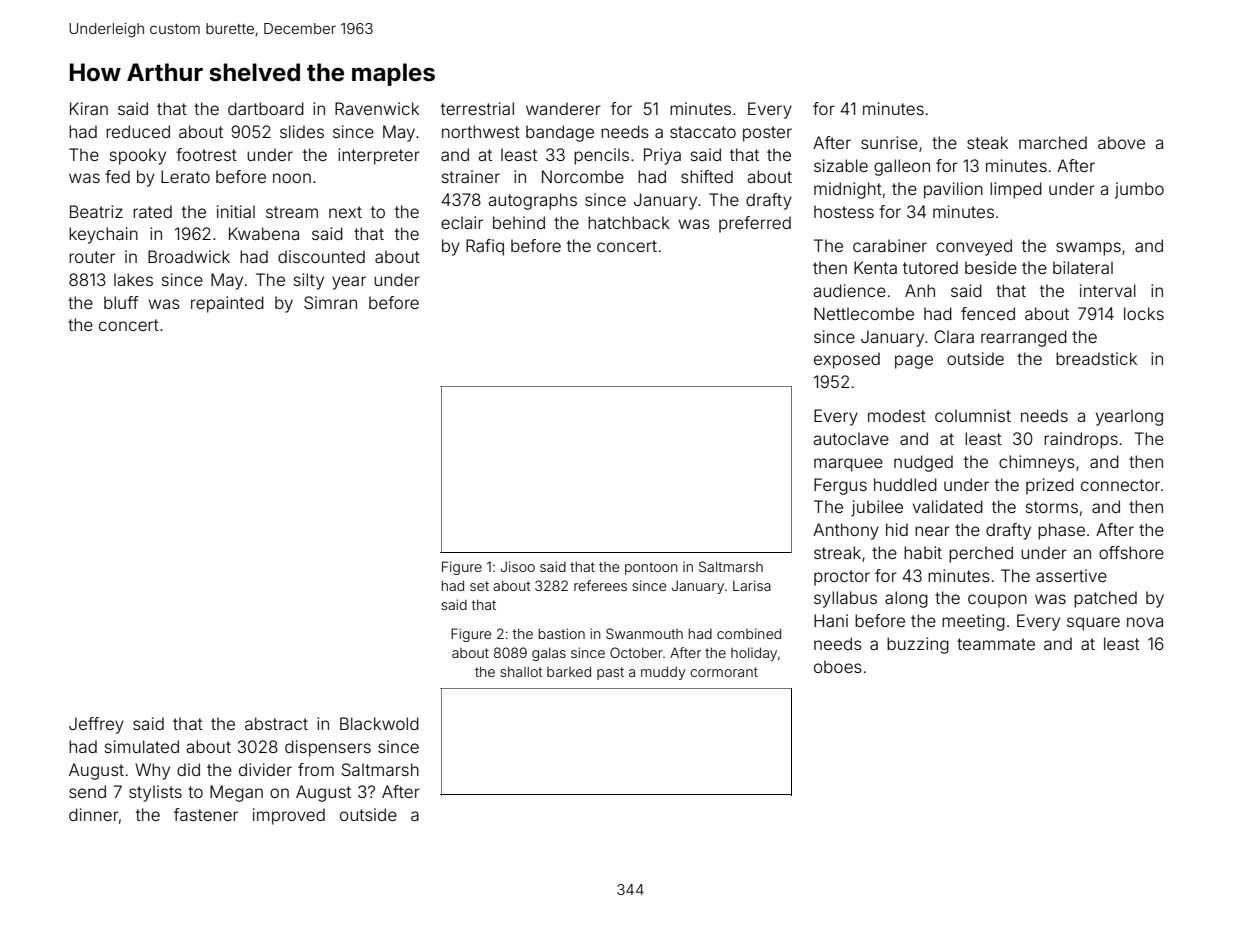 The height and width of the page is (952, 1233). Describe the element at coordinates (864, 313) in the page. I see `Nettlecombe` at that location.
